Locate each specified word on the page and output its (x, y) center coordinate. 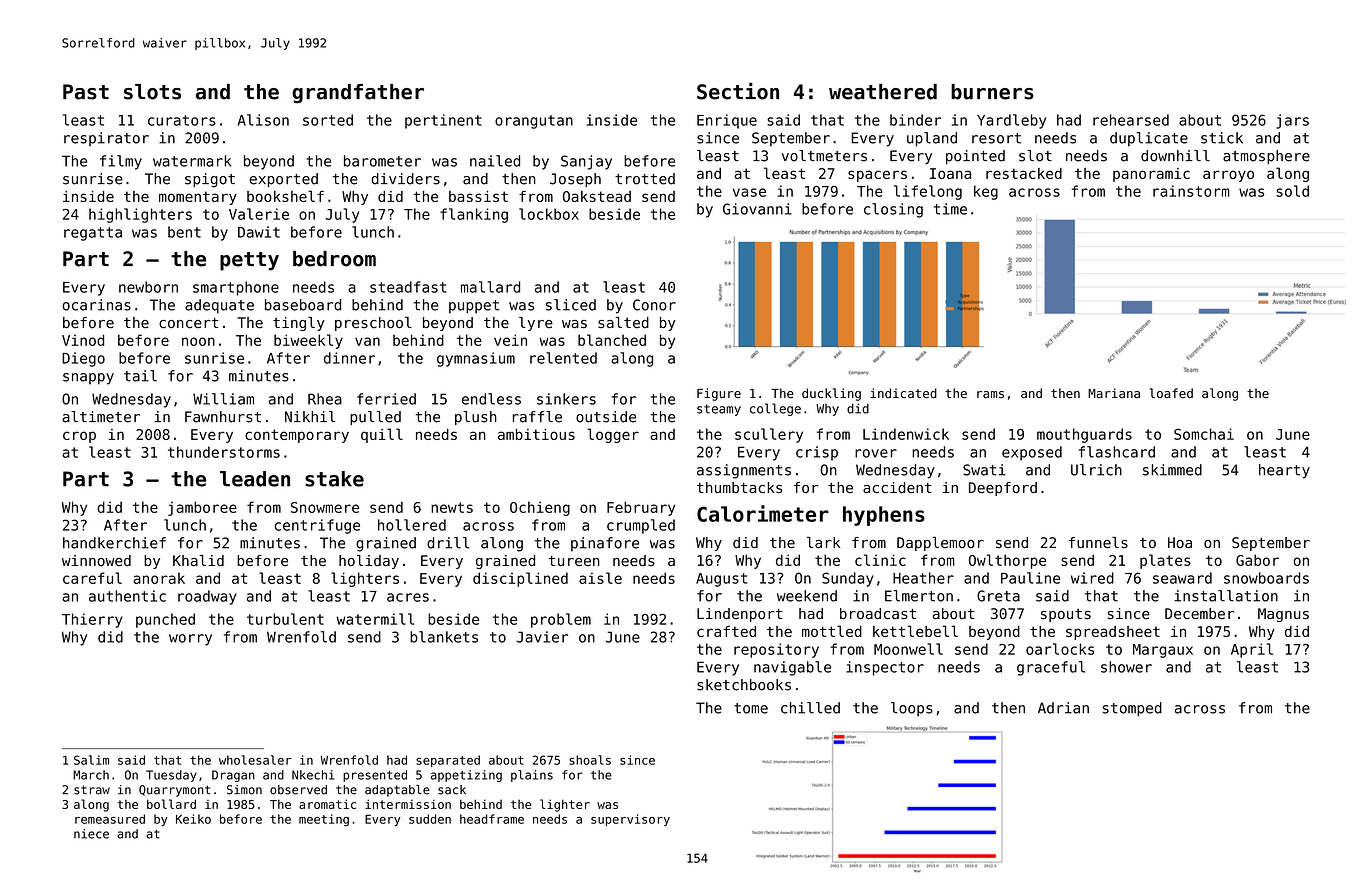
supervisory (630, 820)
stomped (1132, 709)
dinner (349, 358)
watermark (192, 161)
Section (738, 91)
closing (893, 210)
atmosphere (1266, 157)
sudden (430, 819)
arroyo (1228, 176)
